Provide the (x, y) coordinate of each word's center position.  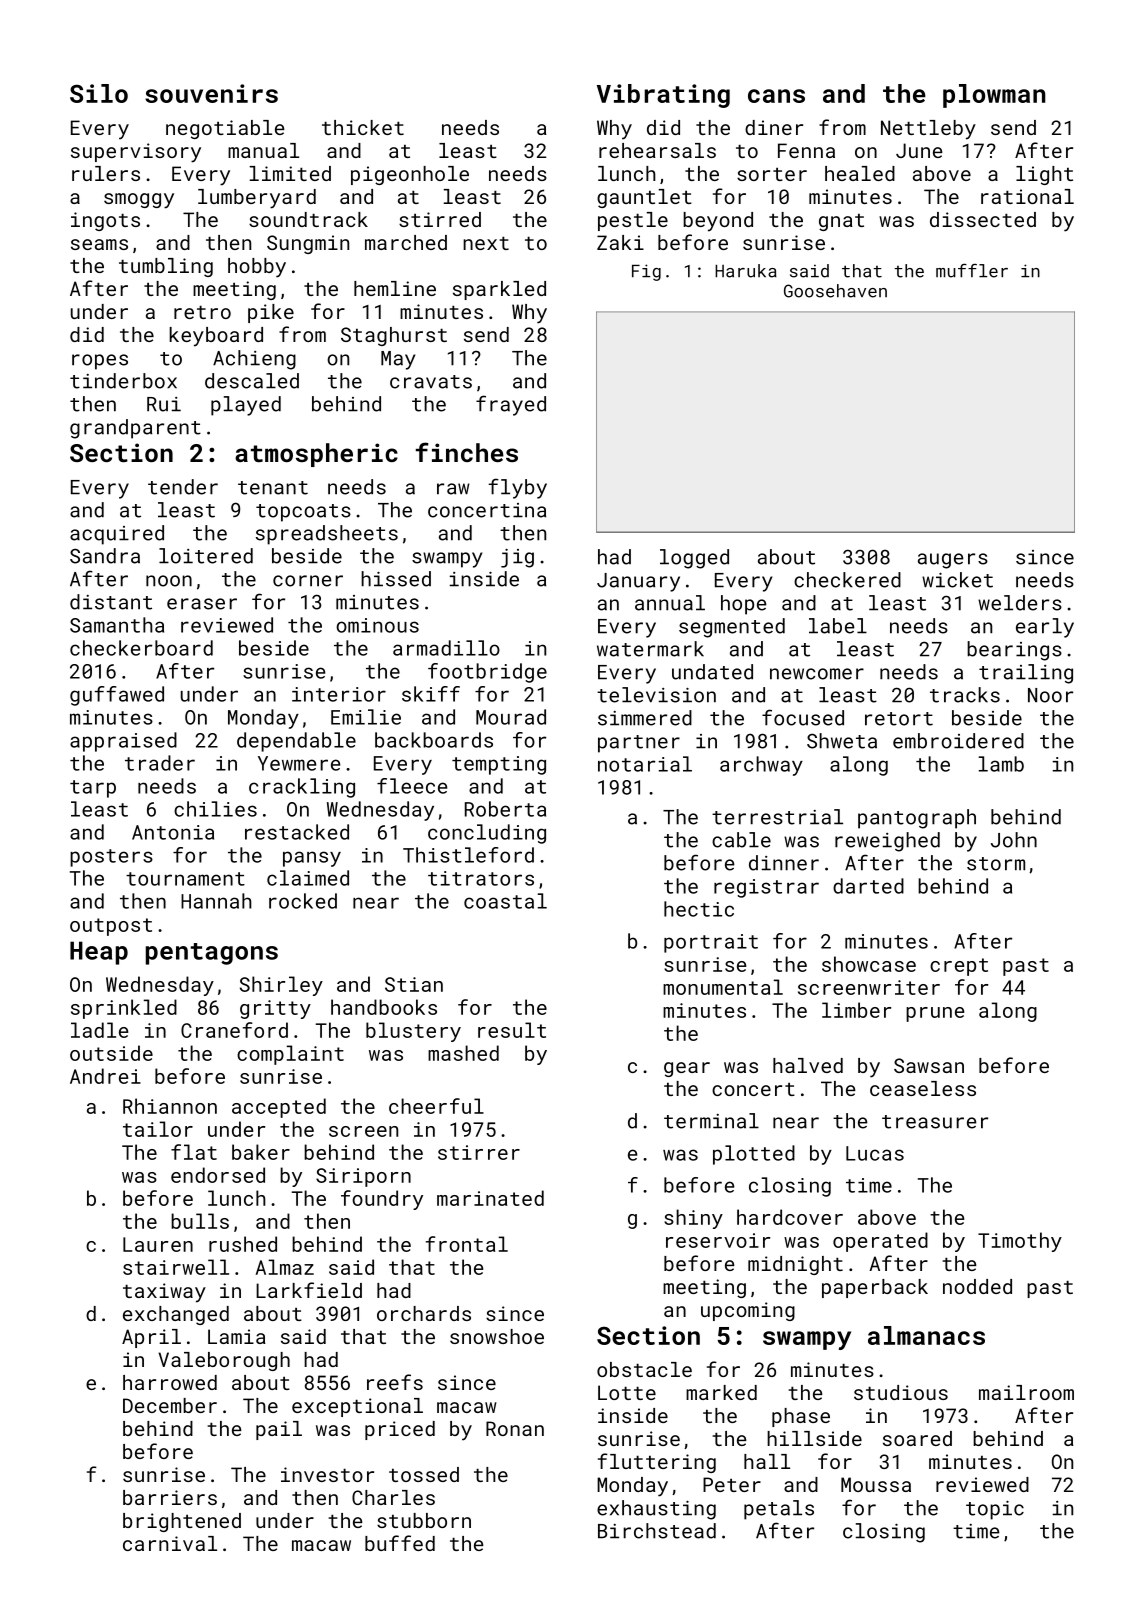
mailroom (1026, 1392)
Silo (99, 93)
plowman (994, 96)
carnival (170, 1543)
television (656, 695)
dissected (983, 219)
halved (808, 1065)
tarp (93, 789)
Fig (646, 272)
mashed (463, 1053)
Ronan (515, 1428)
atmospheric (316, 455)
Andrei (105, 1076)
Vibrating (663, 96)
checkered (847, 580)
